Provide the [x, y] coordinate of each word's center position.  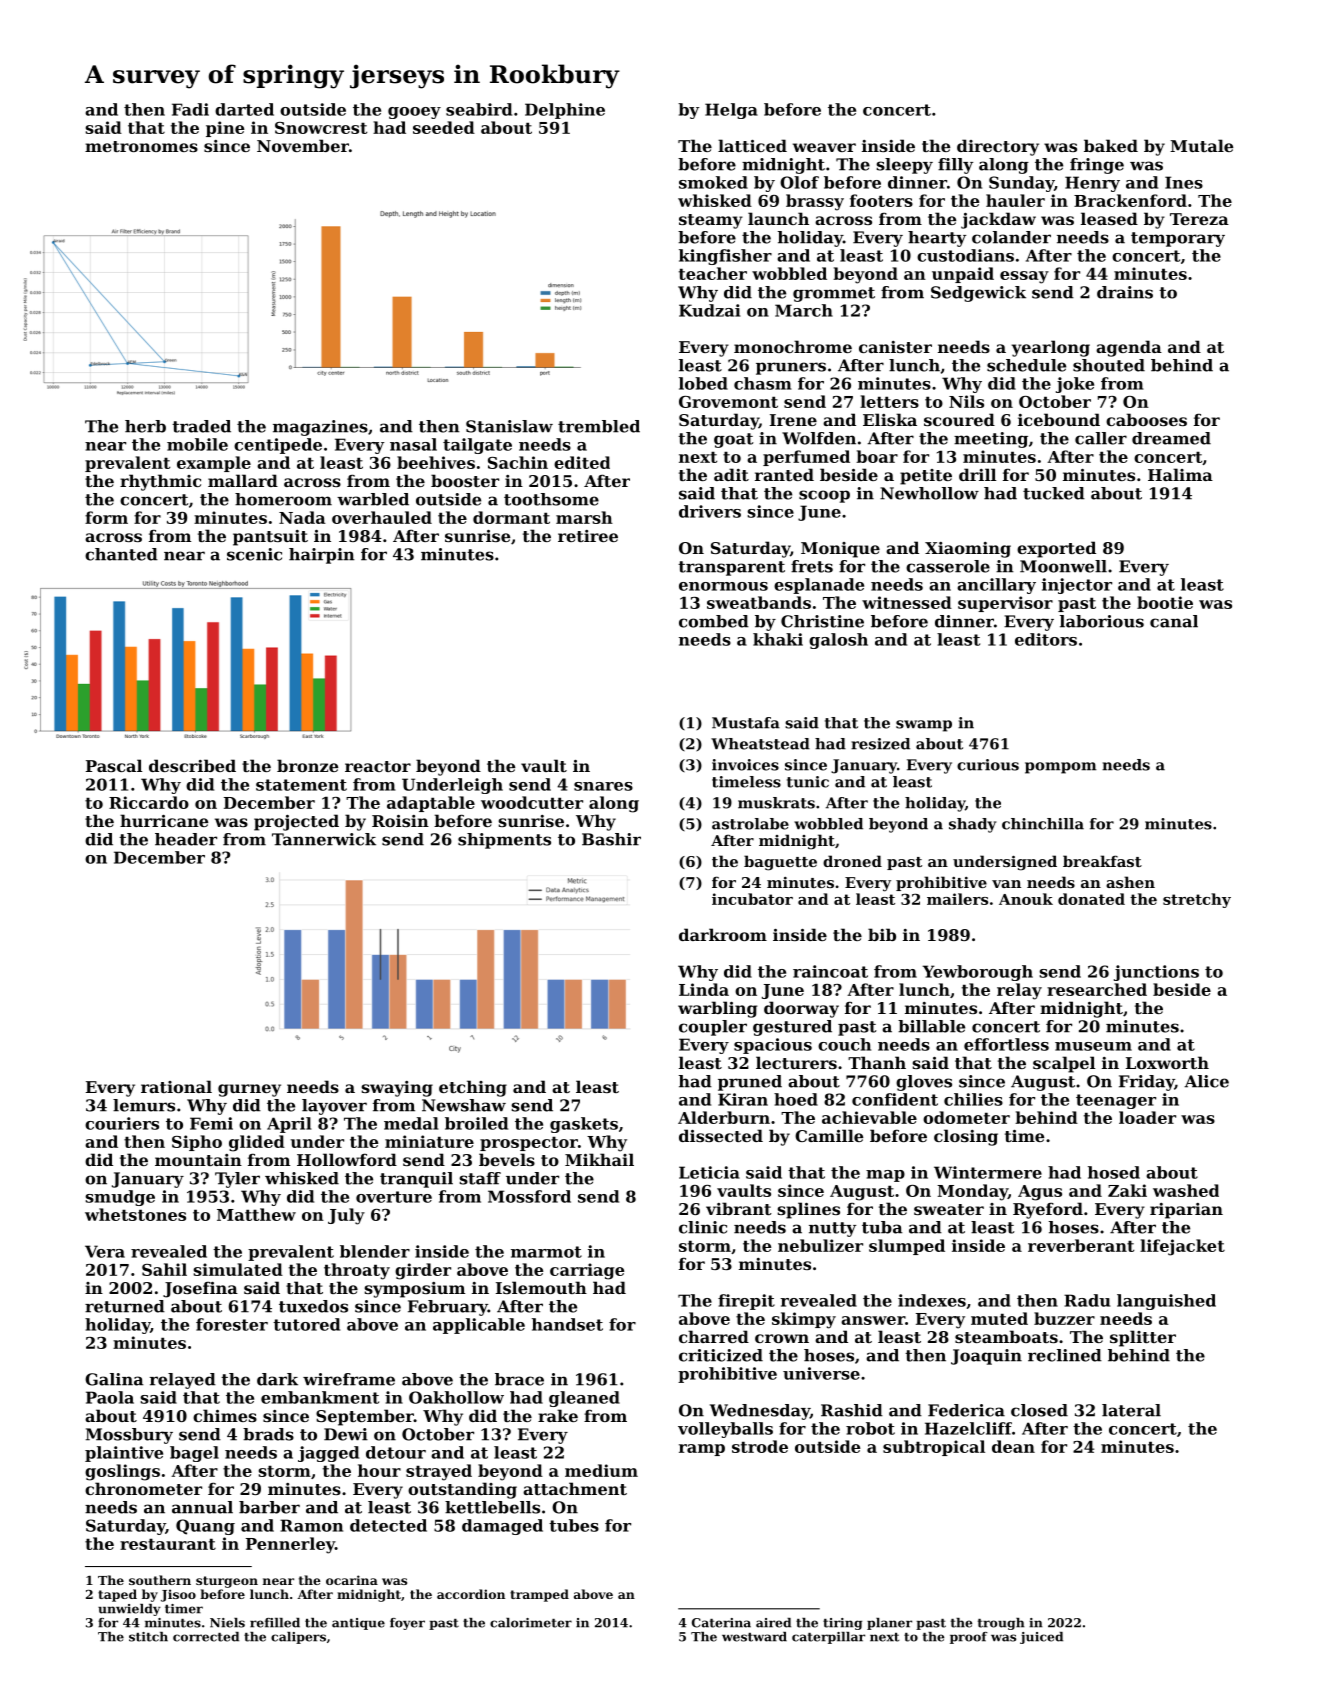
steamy [711, 221]
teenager [1116, 1101]
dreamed [1171, 438]
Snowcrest [321, 128]
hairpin [322, 556]
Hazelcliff [968, 1428]
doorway [801, 1009]
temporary [1178, 239]
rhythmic [160, 482]
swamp [924, 726]
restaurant [168, 1544]
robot [870, 1428]
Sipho [197, 1143]
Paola [110, 1397]
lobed [703, 383]
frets [812, 566]
